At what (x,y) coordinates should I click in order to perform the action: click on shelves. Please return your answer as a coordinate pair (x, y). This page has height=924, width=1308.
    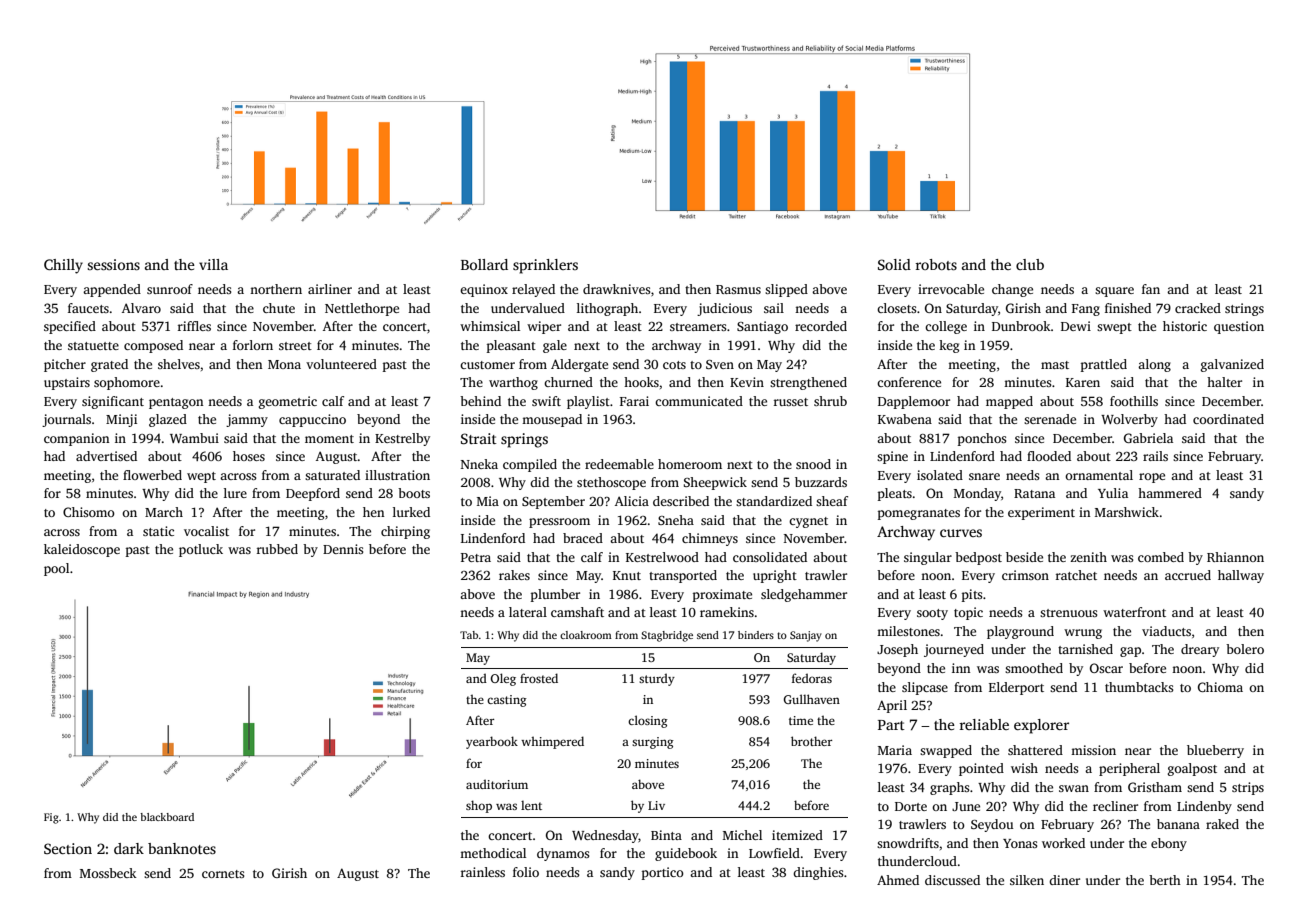
    Looking at the image, I should click on (179, 364).
